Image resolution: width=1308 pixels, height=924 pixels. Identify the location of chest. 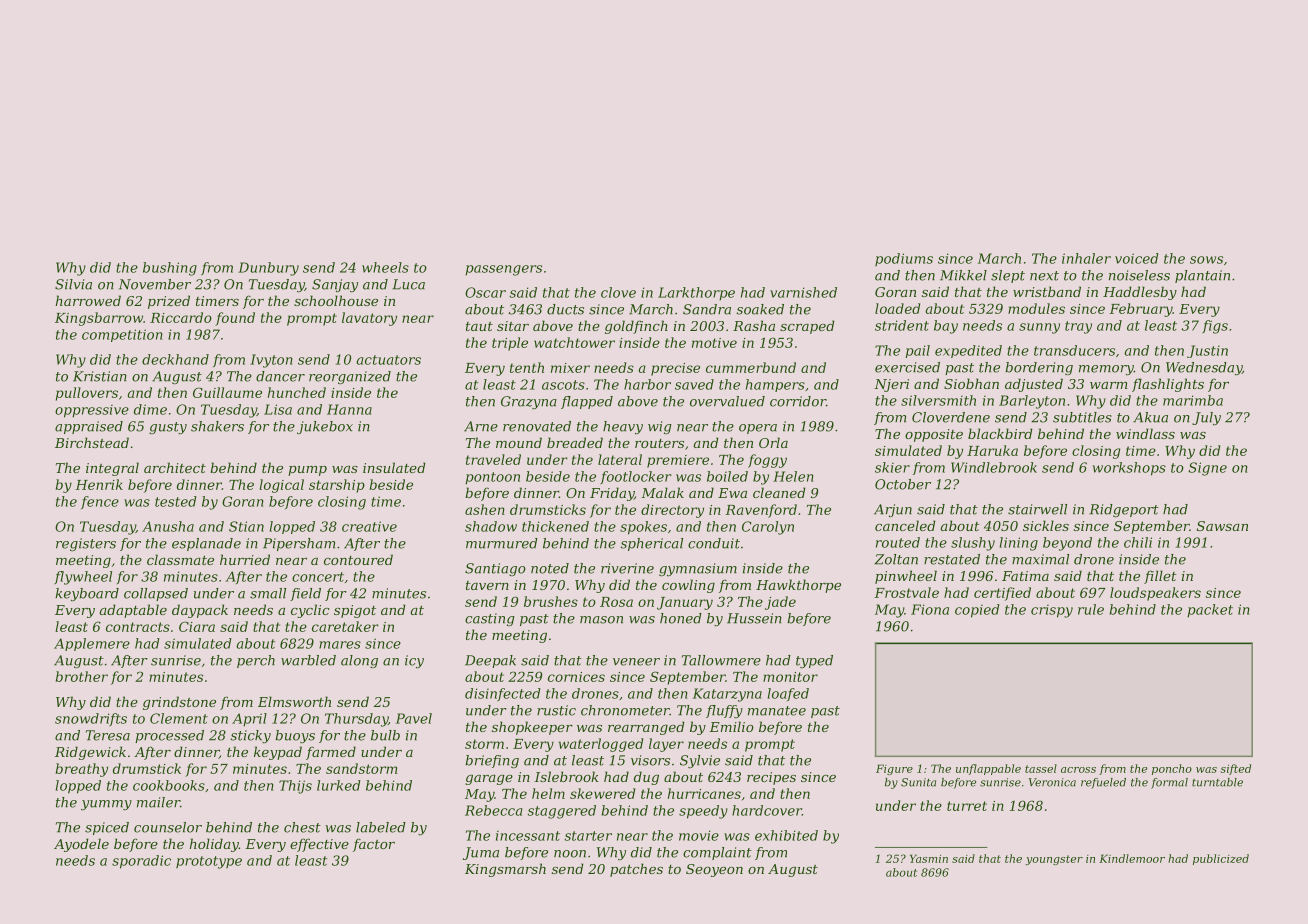
(302, 827).
